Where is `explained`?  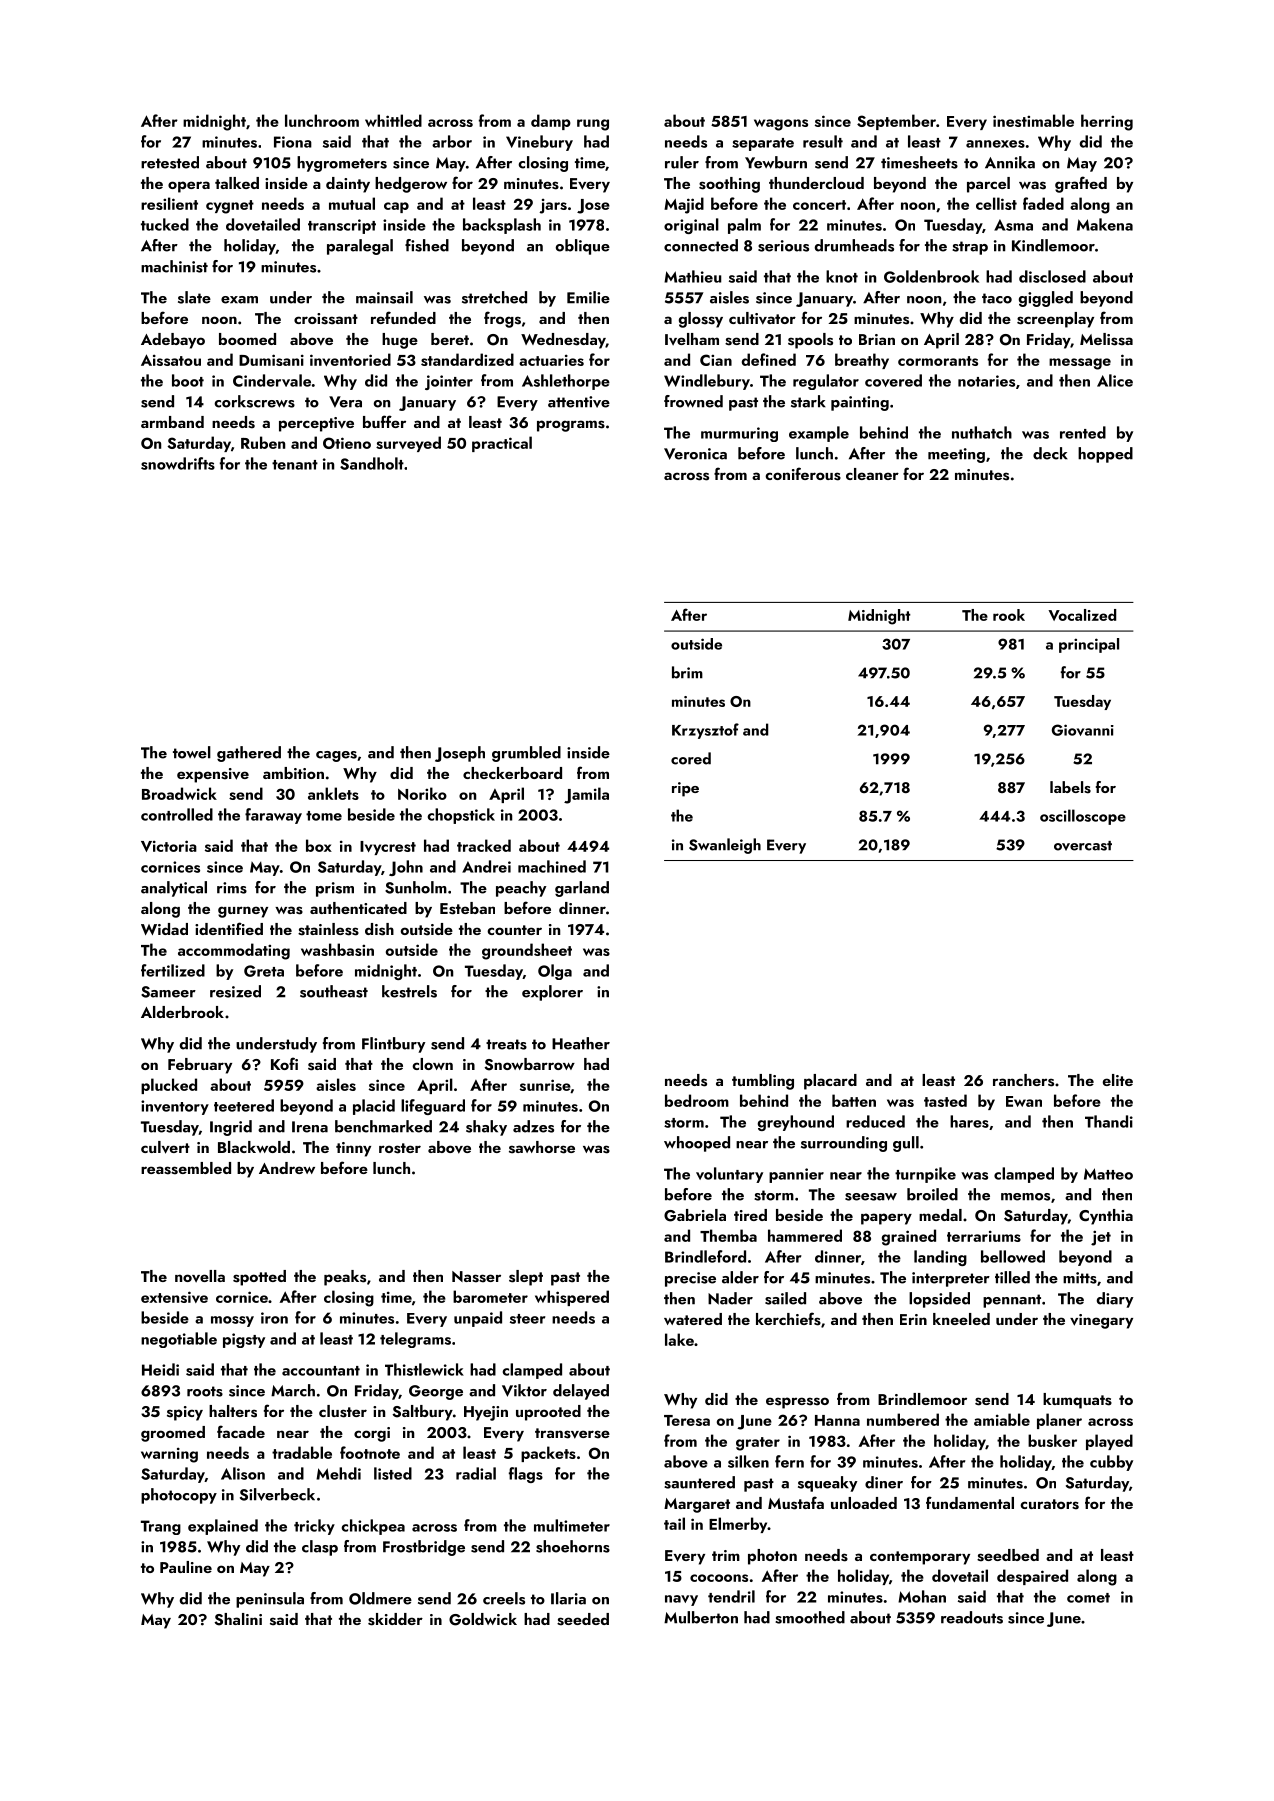
explained is located at coordinates (223, 1527).
